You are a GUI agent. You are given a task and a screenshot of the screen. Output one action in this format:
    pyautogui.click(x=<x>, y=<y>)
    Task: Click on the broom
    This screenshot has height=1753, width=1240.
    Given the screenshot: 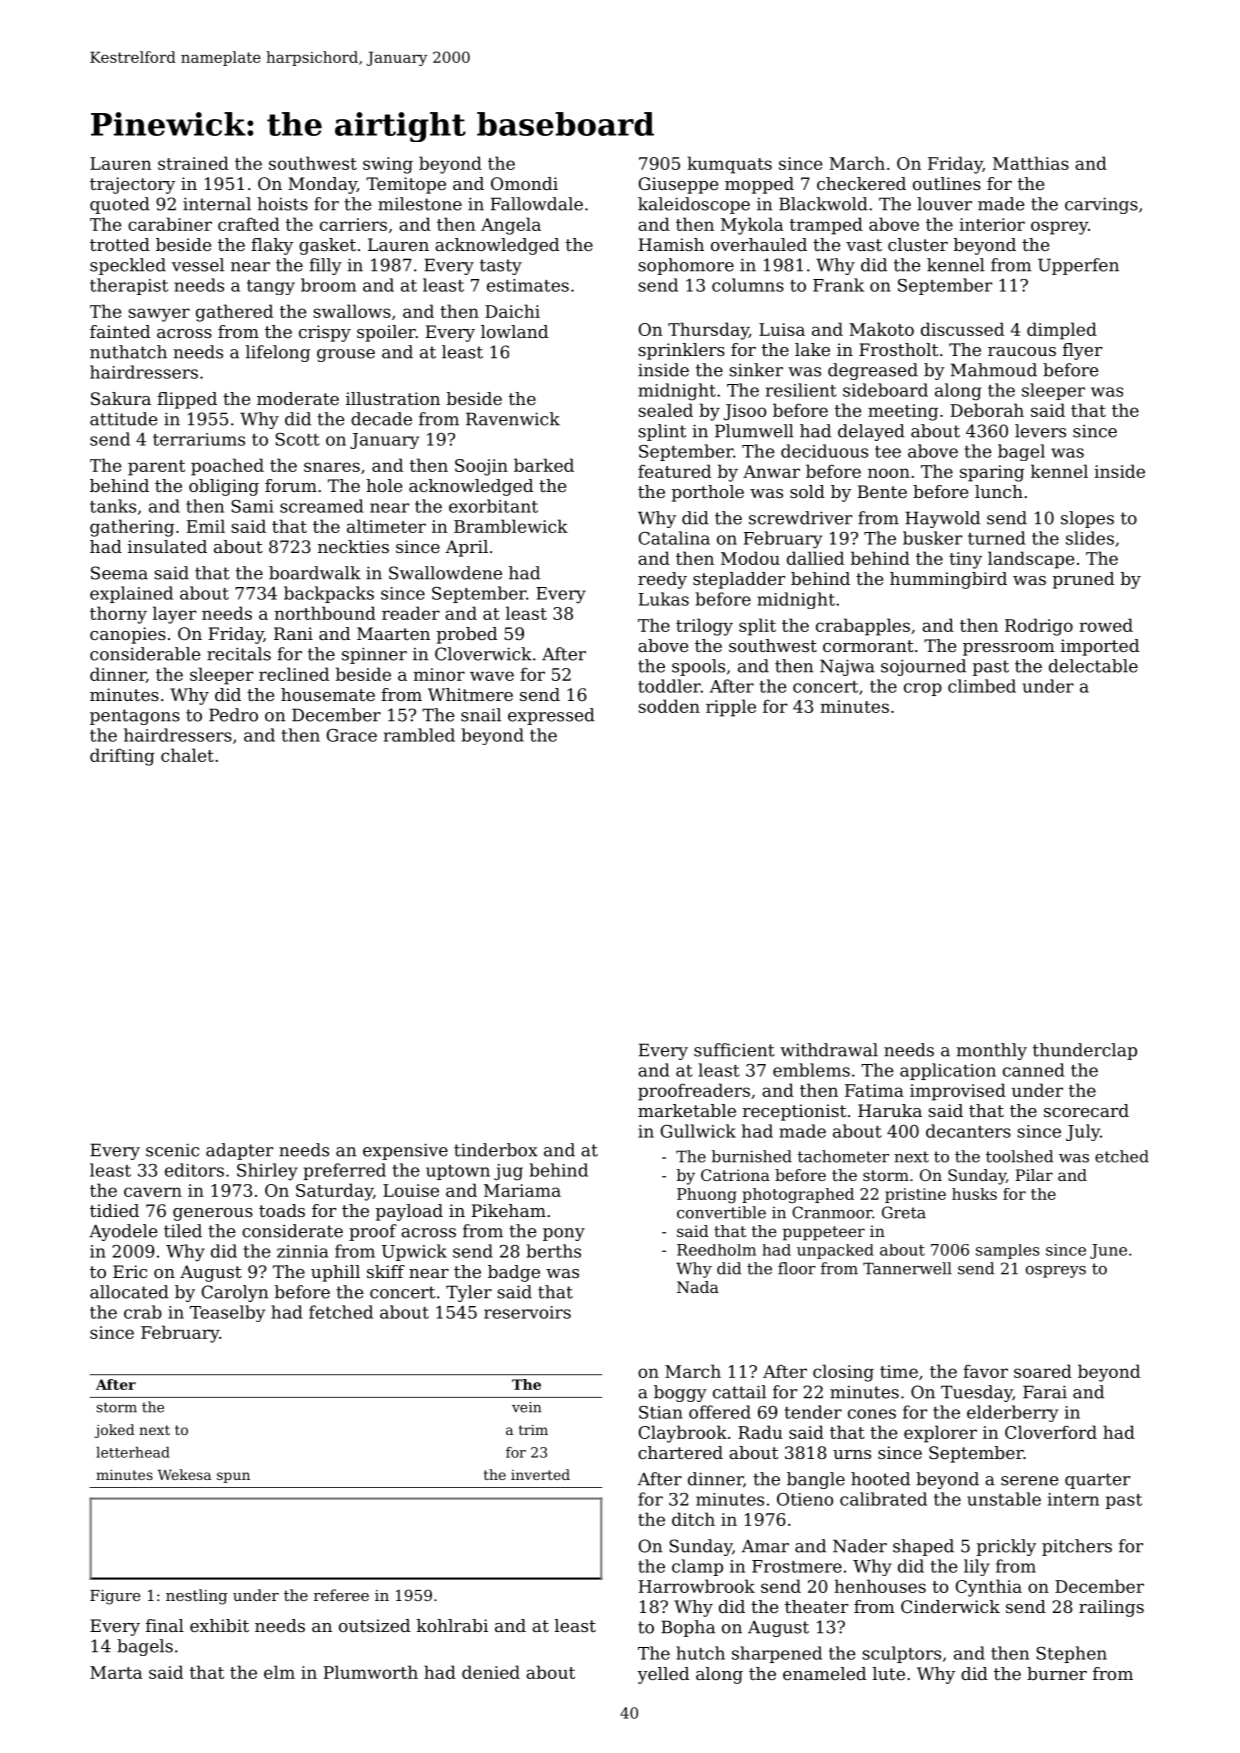 What is the action you would take?
    pyautogui.click(x=328, y=285)
